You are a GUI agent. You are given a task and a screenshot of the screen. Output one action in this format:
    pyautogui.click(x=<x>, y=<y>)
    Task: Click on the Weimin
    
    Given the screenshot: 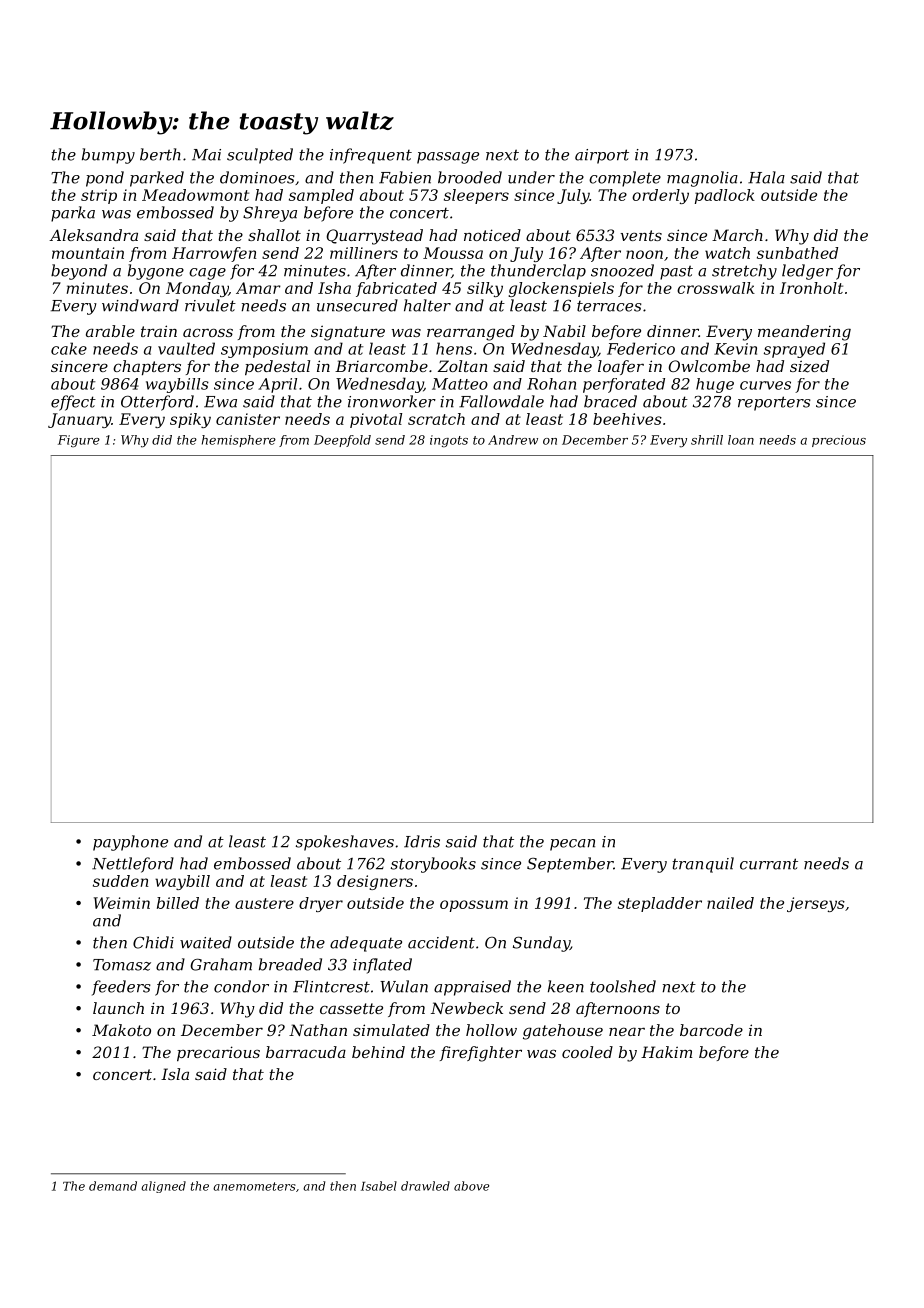 What is the action you would take?
    pyautogui.click(x=122, y=903)
